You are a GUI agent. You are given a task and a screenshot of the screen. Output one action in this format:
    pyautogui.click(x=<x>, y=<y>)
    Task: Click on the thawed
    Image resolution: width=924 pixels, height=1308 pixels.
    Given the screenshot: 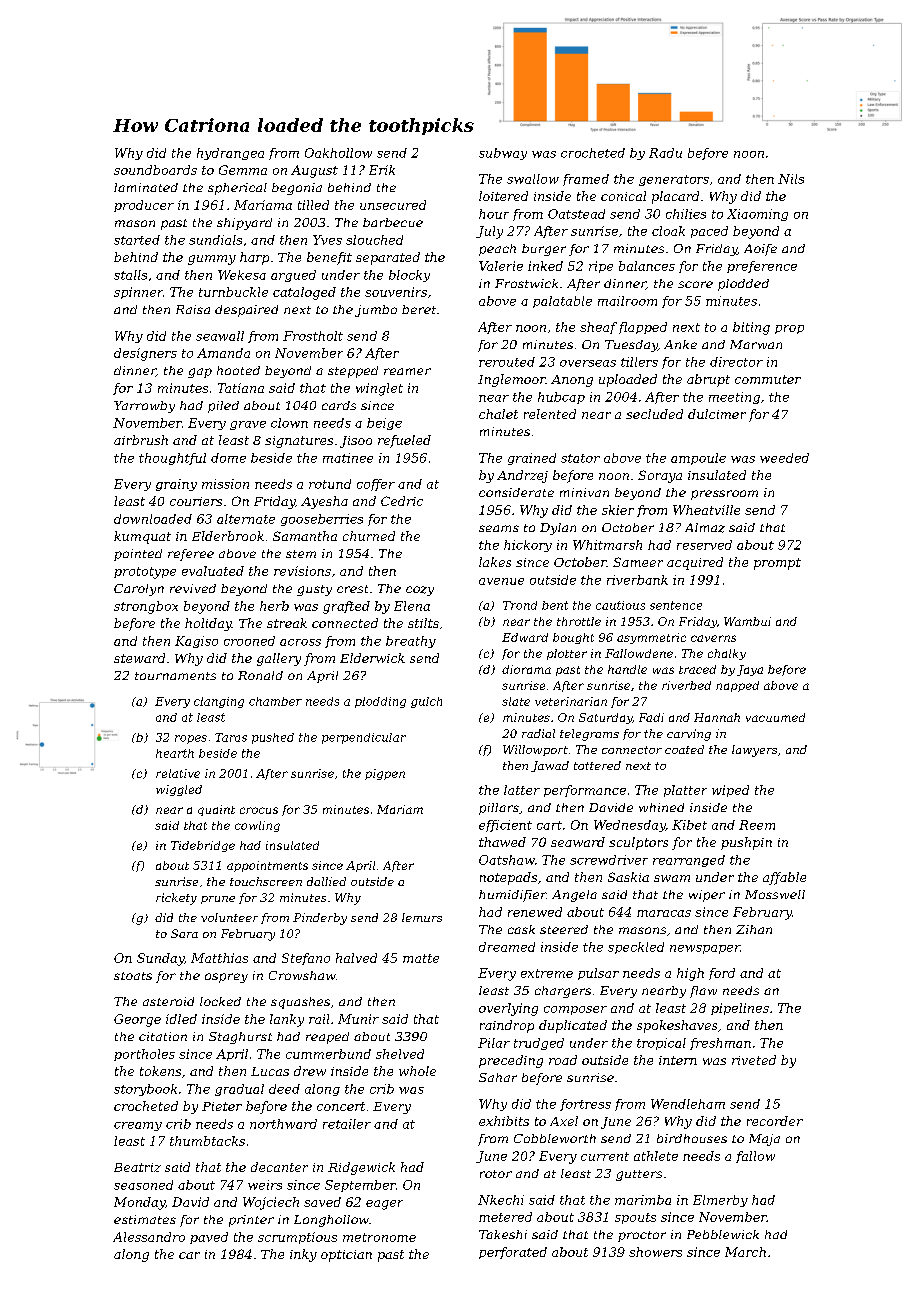 What is the action you would take?
    pyautogui.click(x=502, y=842)
